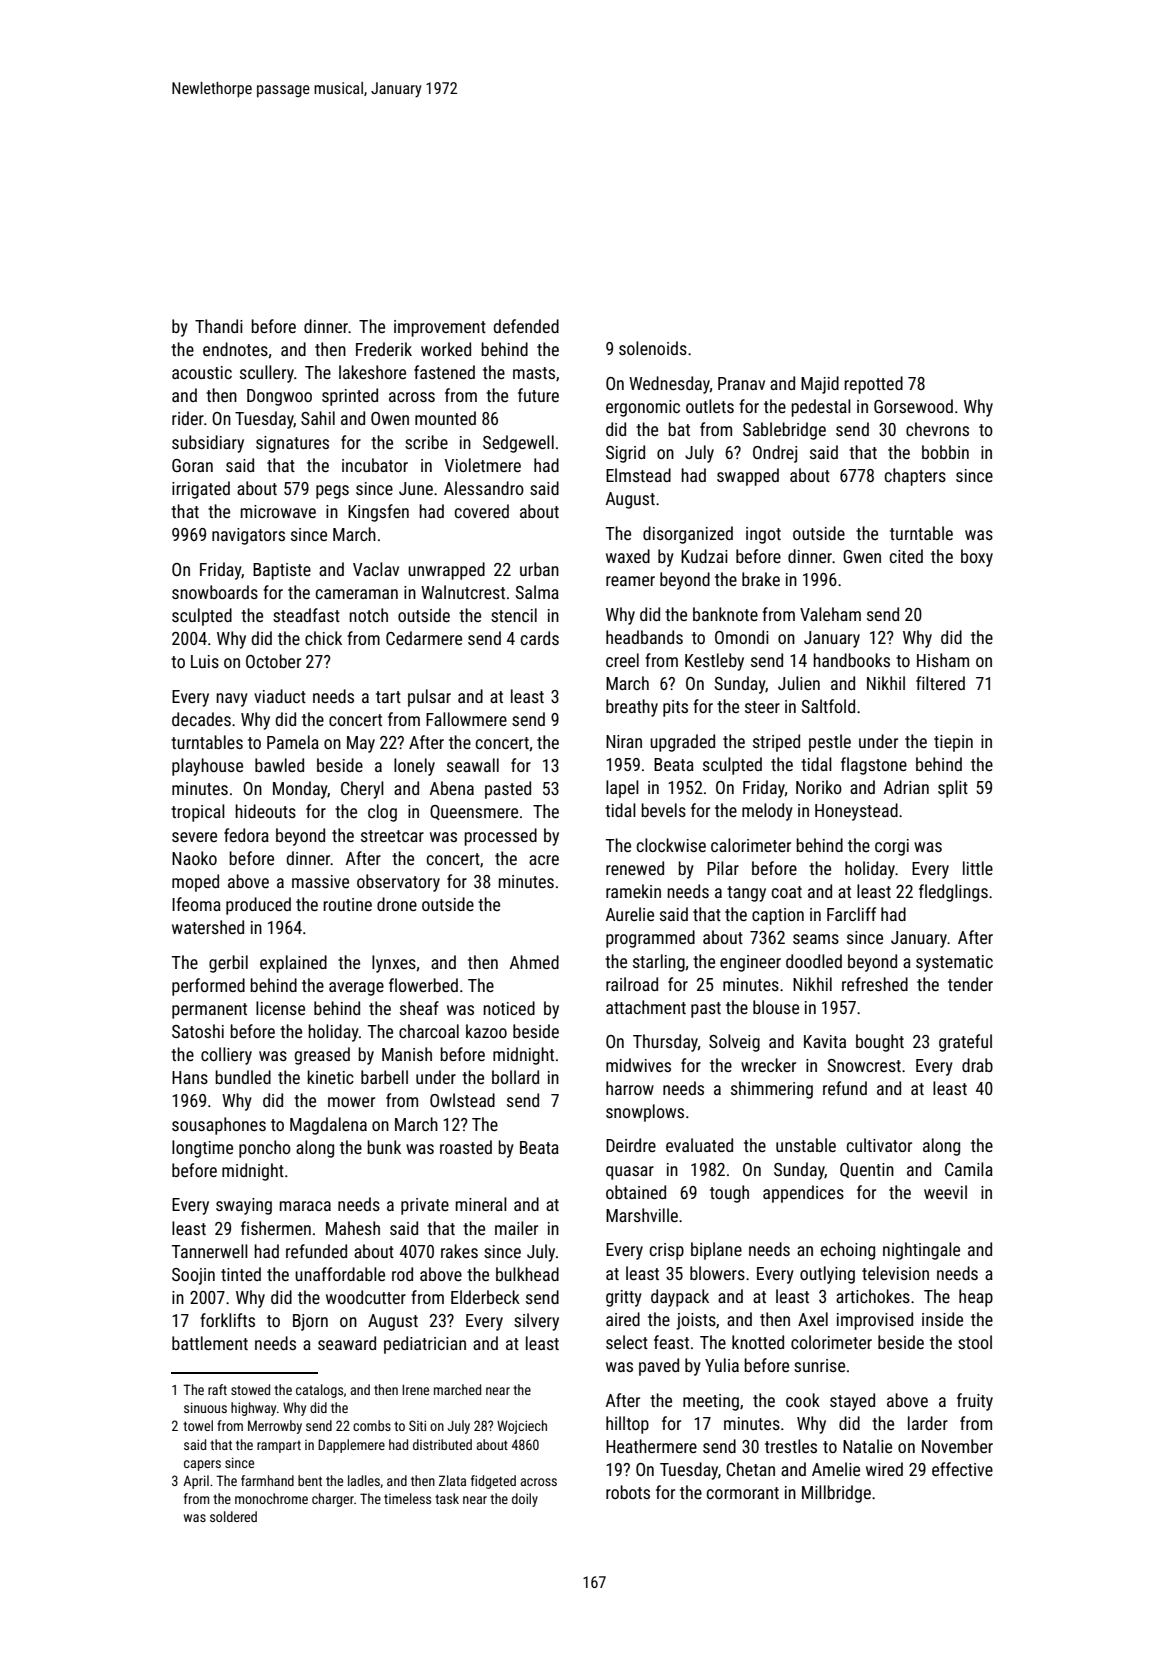 Image resolution: width=1165 pixels, height=1654 pixels. Describe the element at coordinates (318, 418) in the screenshot. I see `Sahil` at that location.
